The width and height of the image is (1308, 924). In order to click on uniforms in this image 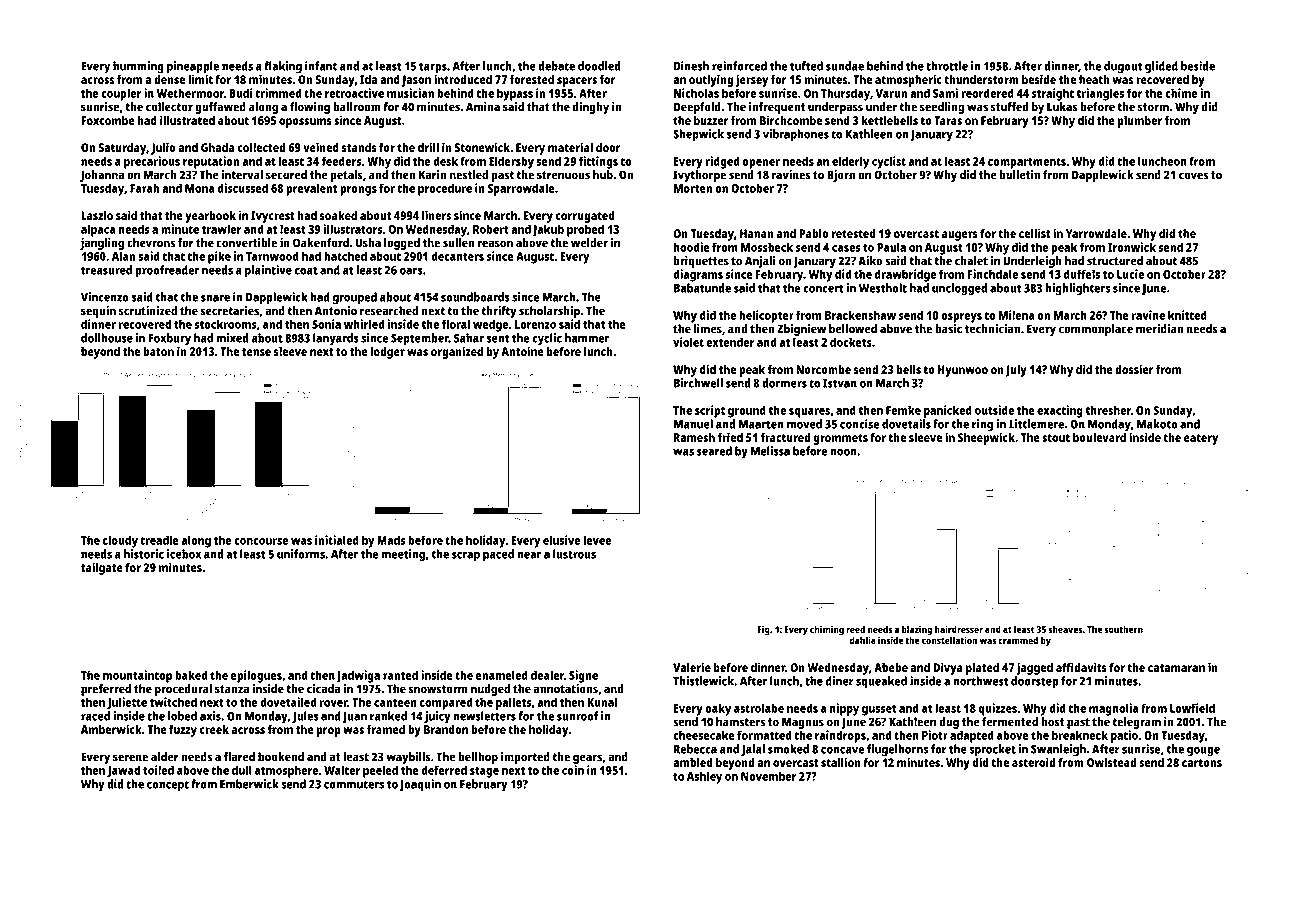, I will do `click(301, 554)`.
